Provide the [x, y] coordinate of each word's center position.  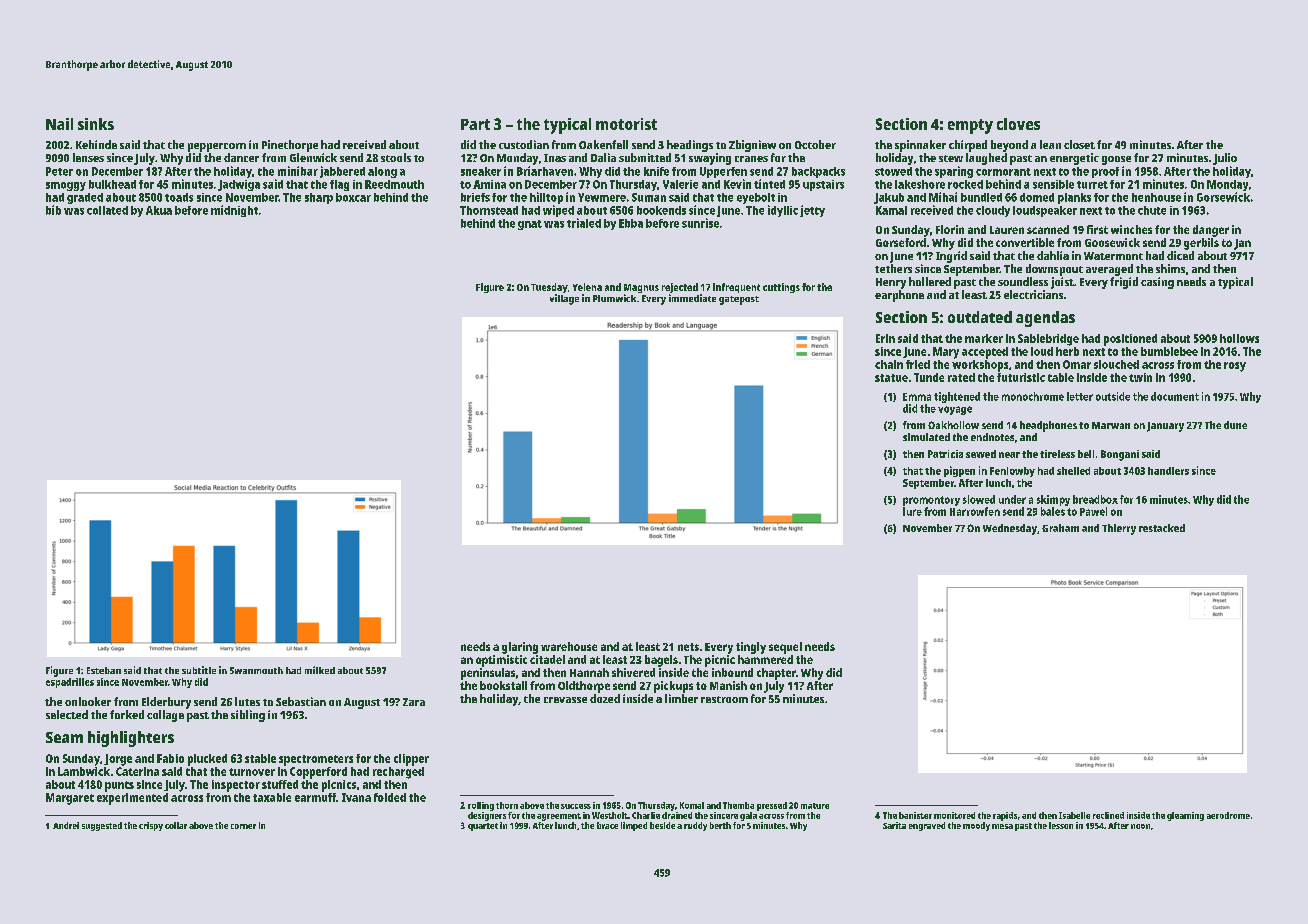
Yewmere [602, 197]
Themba [738, 805]
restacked [1162, 528]
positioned [1130, 340]
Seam [64, 737]
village [564, 299]
